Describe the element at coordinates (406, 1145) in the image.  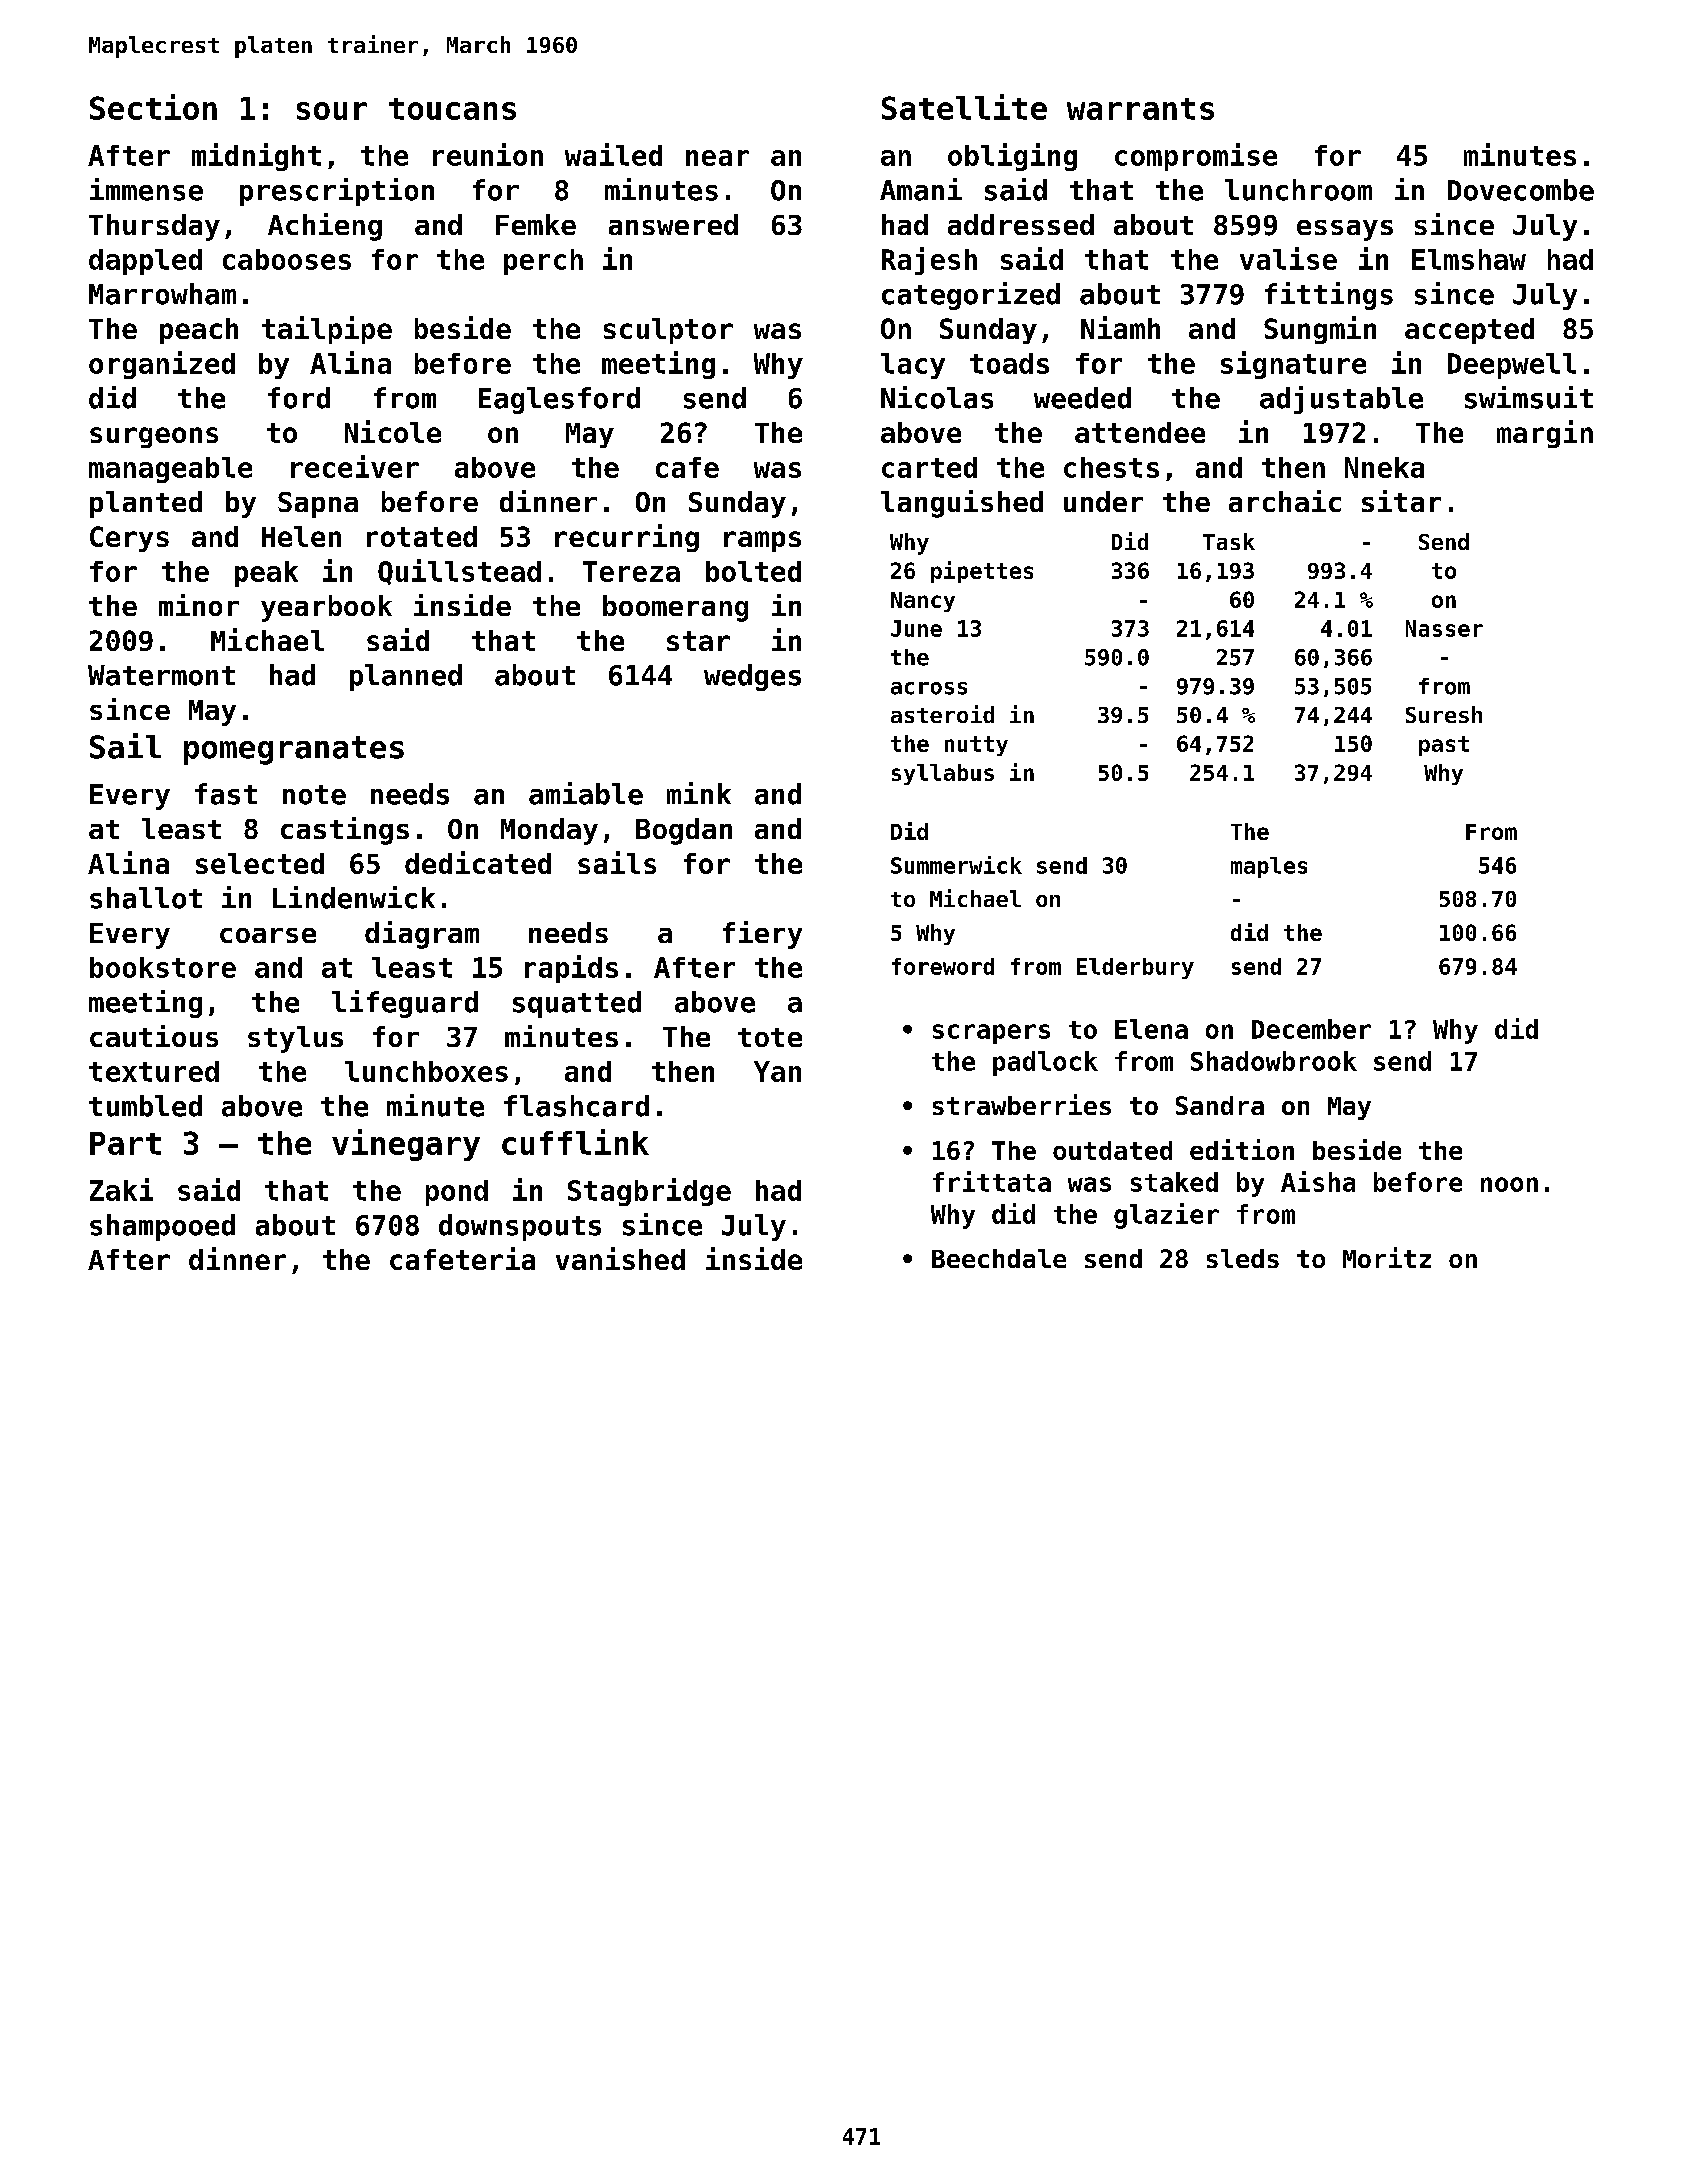
I see `vinegary` at that location.
